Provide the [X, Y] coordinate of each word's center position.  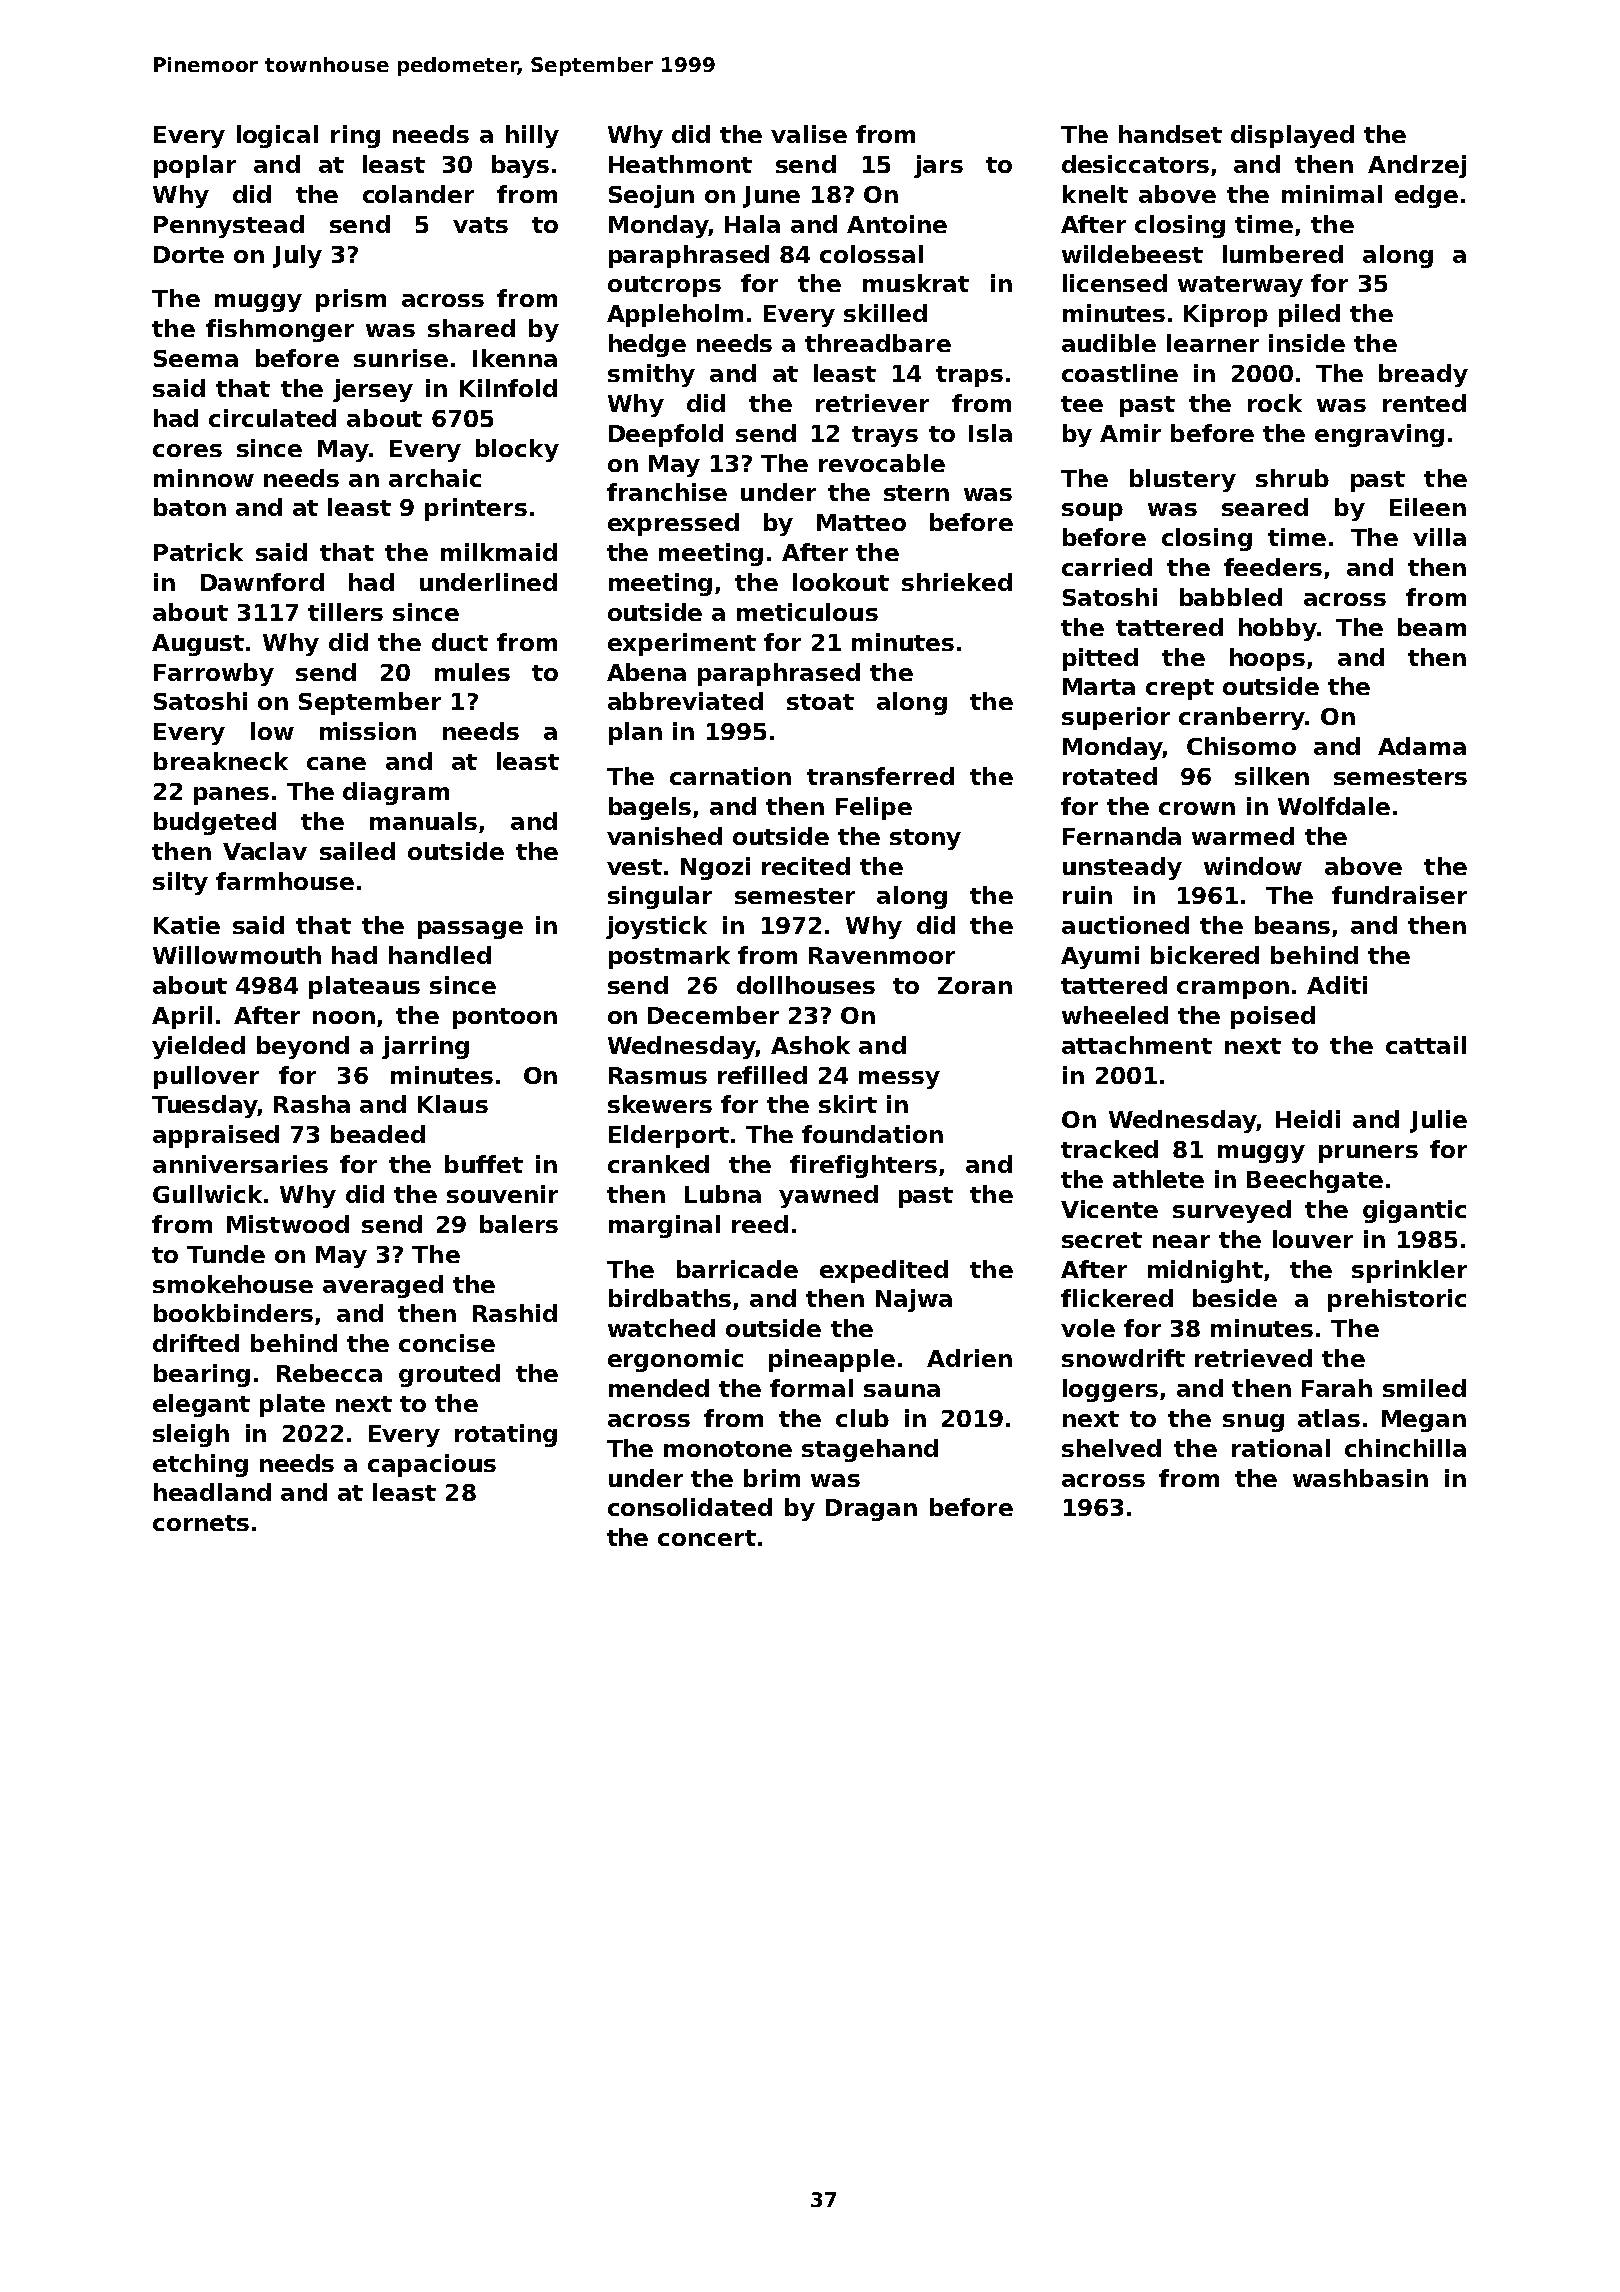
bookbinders [233, 1313]
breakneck [221, 761]
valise [809, 134]
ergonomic [675, 1360]
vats [480, 225]
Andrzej [1417, 166]
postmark [669, 957]
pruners [1368, 1154]
